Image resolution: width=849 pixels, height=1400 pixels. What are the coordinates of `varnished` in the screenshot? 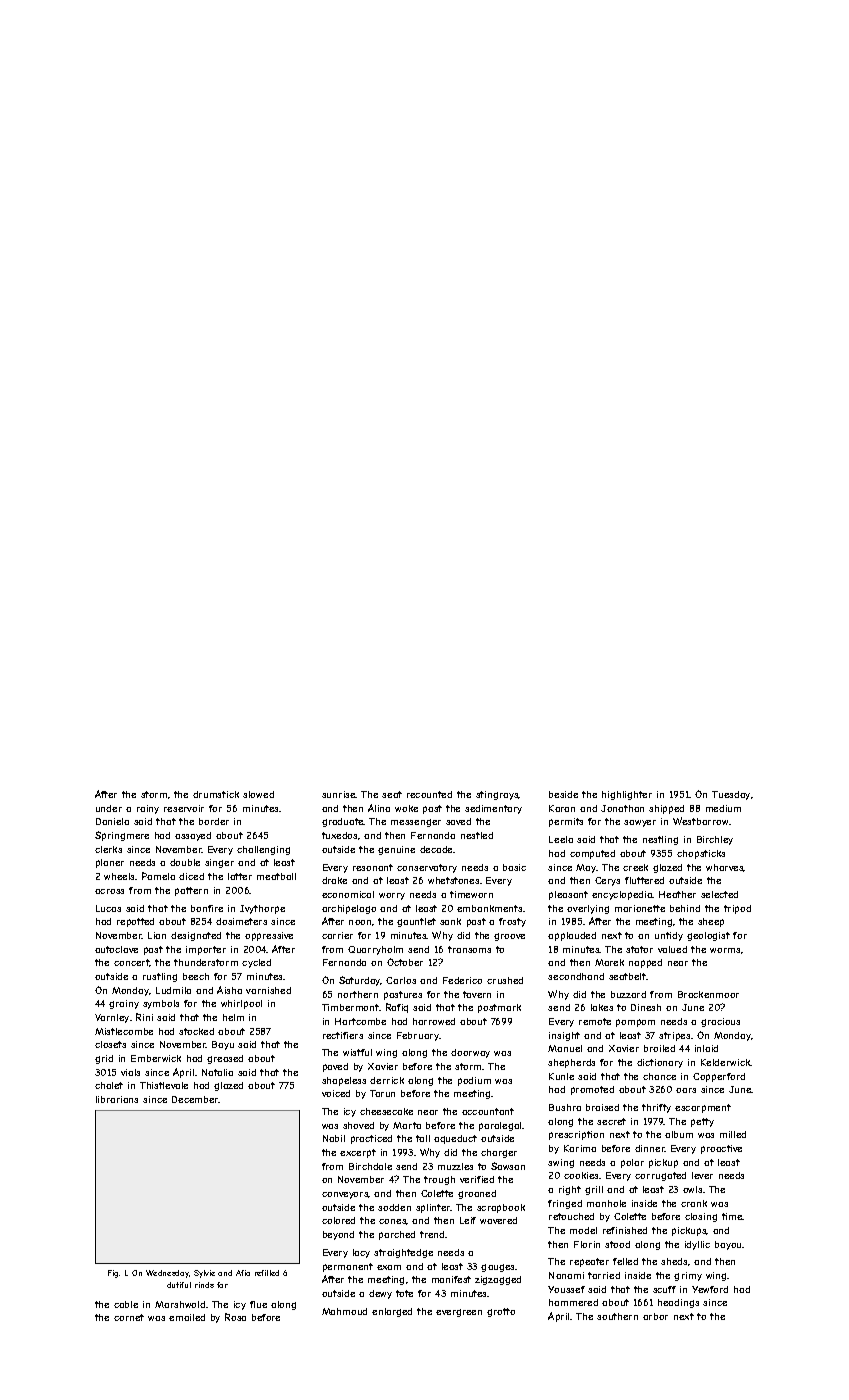 It's located at (268, 990).
